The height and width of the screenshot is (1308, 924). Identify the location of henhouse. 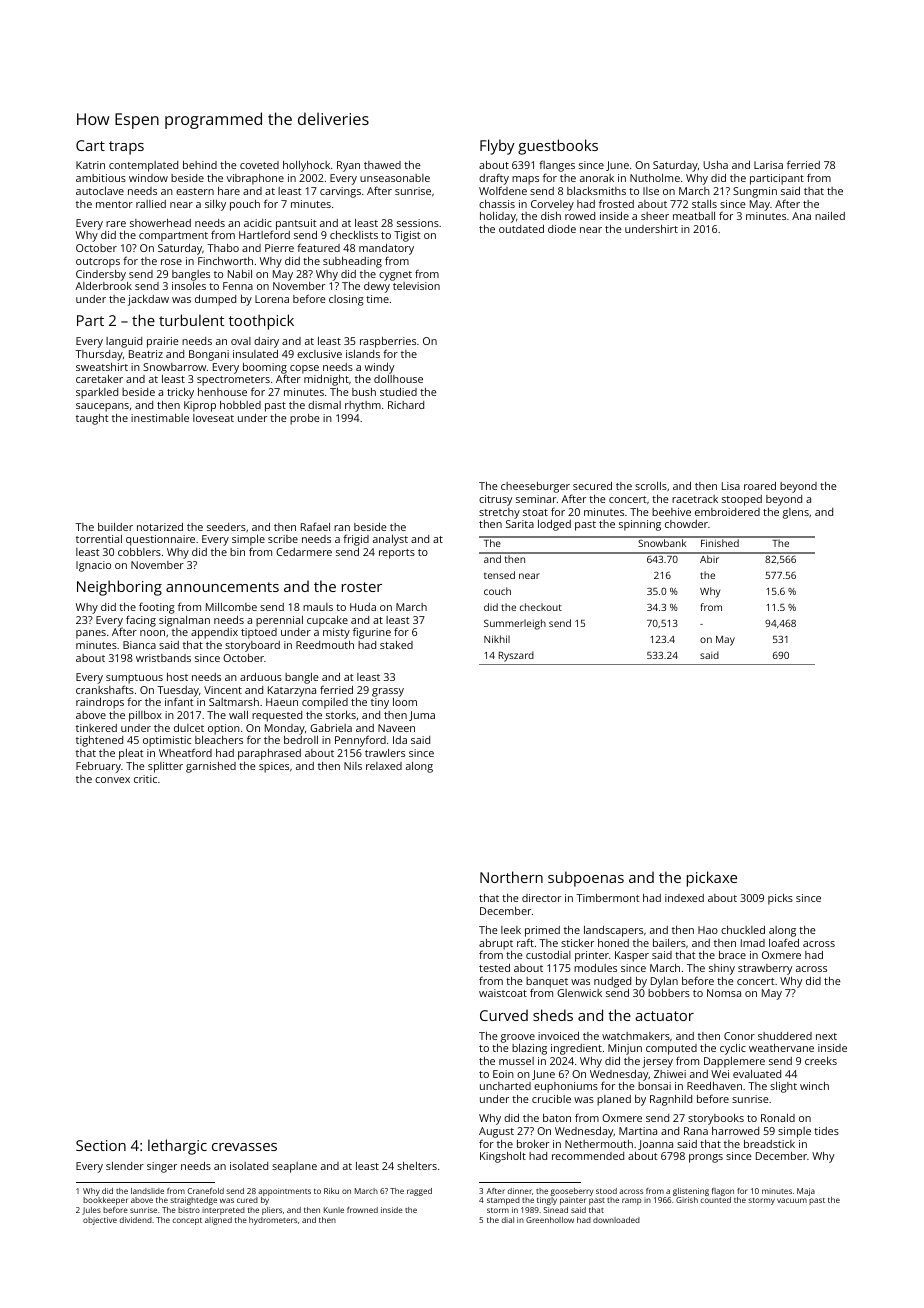
(222, 392).
